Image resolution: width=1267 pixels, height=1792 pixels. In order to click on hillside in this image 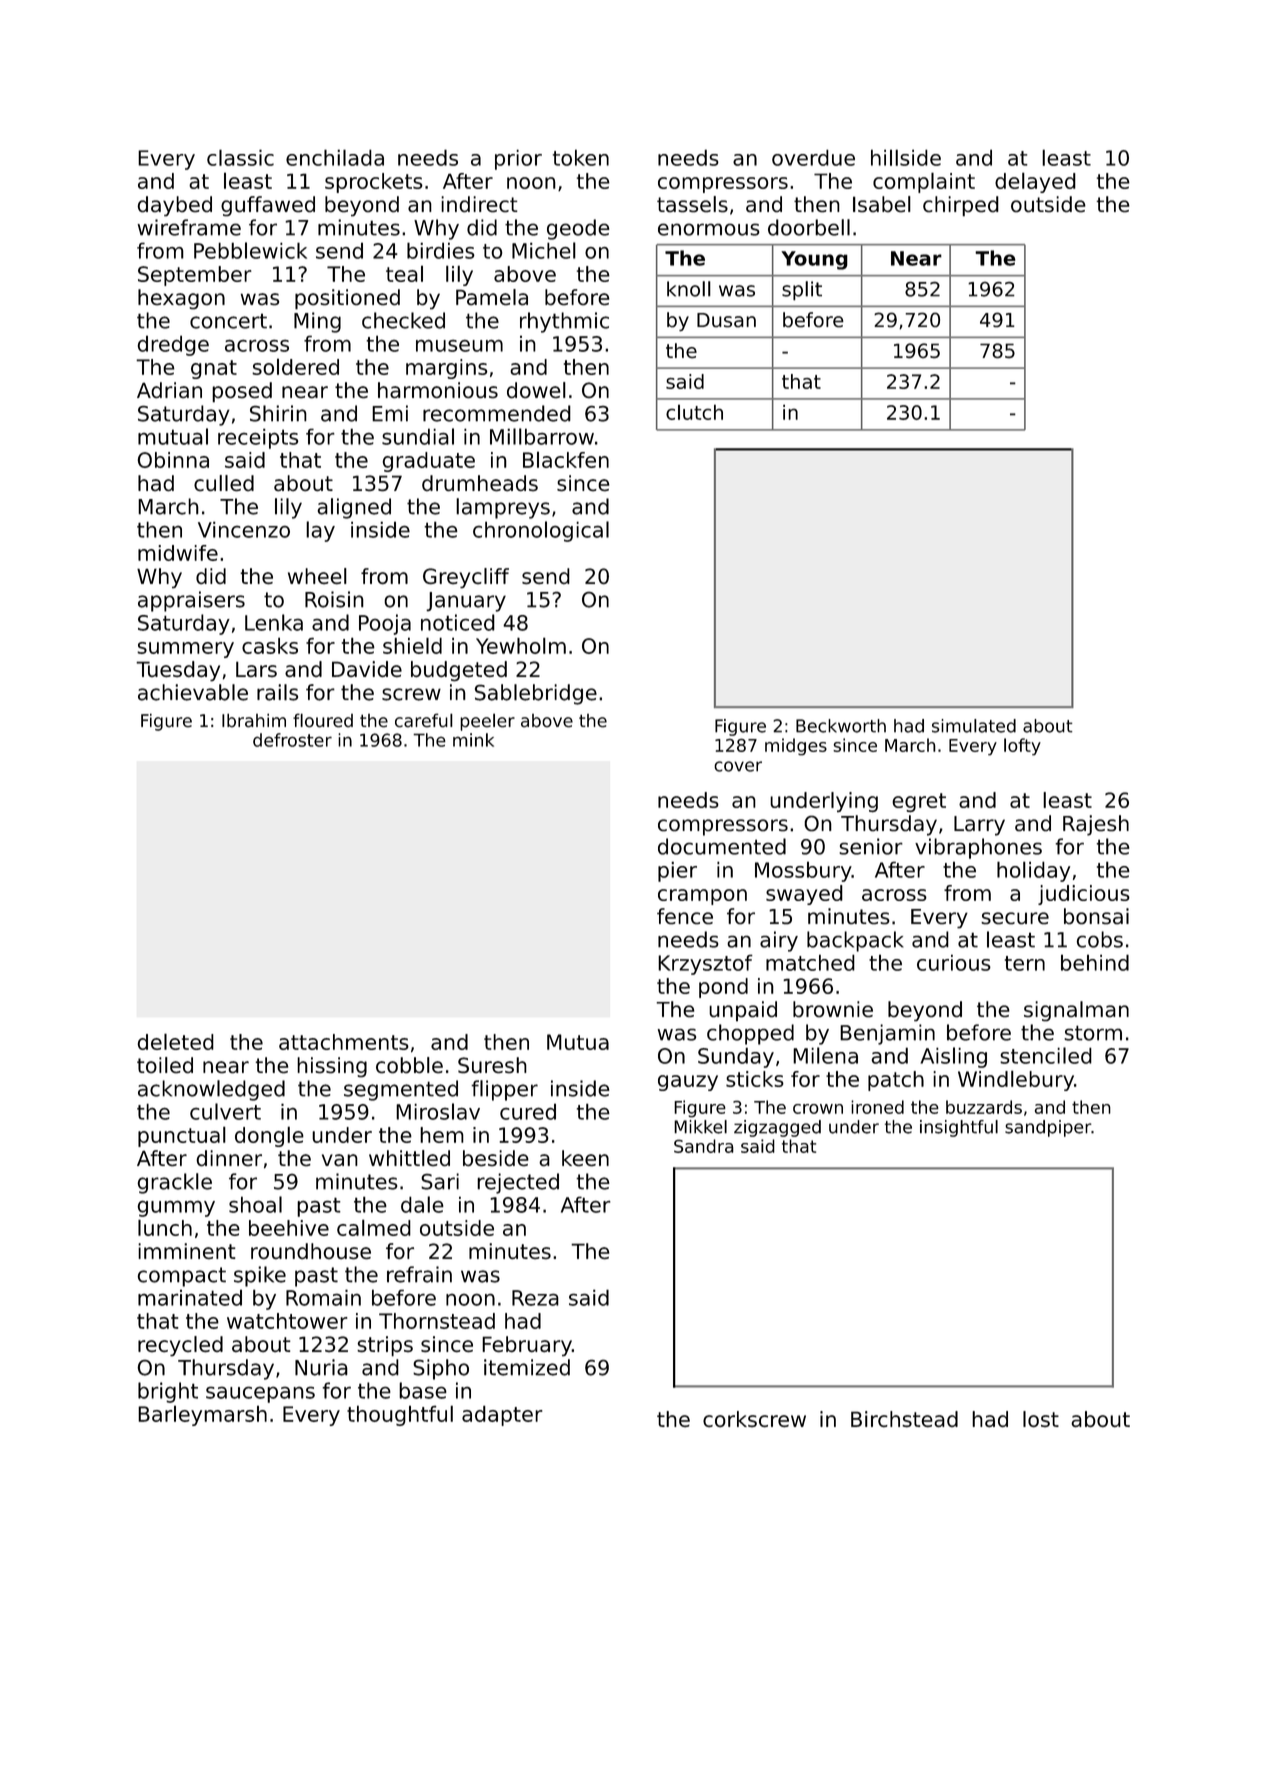, I will do `click(906, 157)`.
